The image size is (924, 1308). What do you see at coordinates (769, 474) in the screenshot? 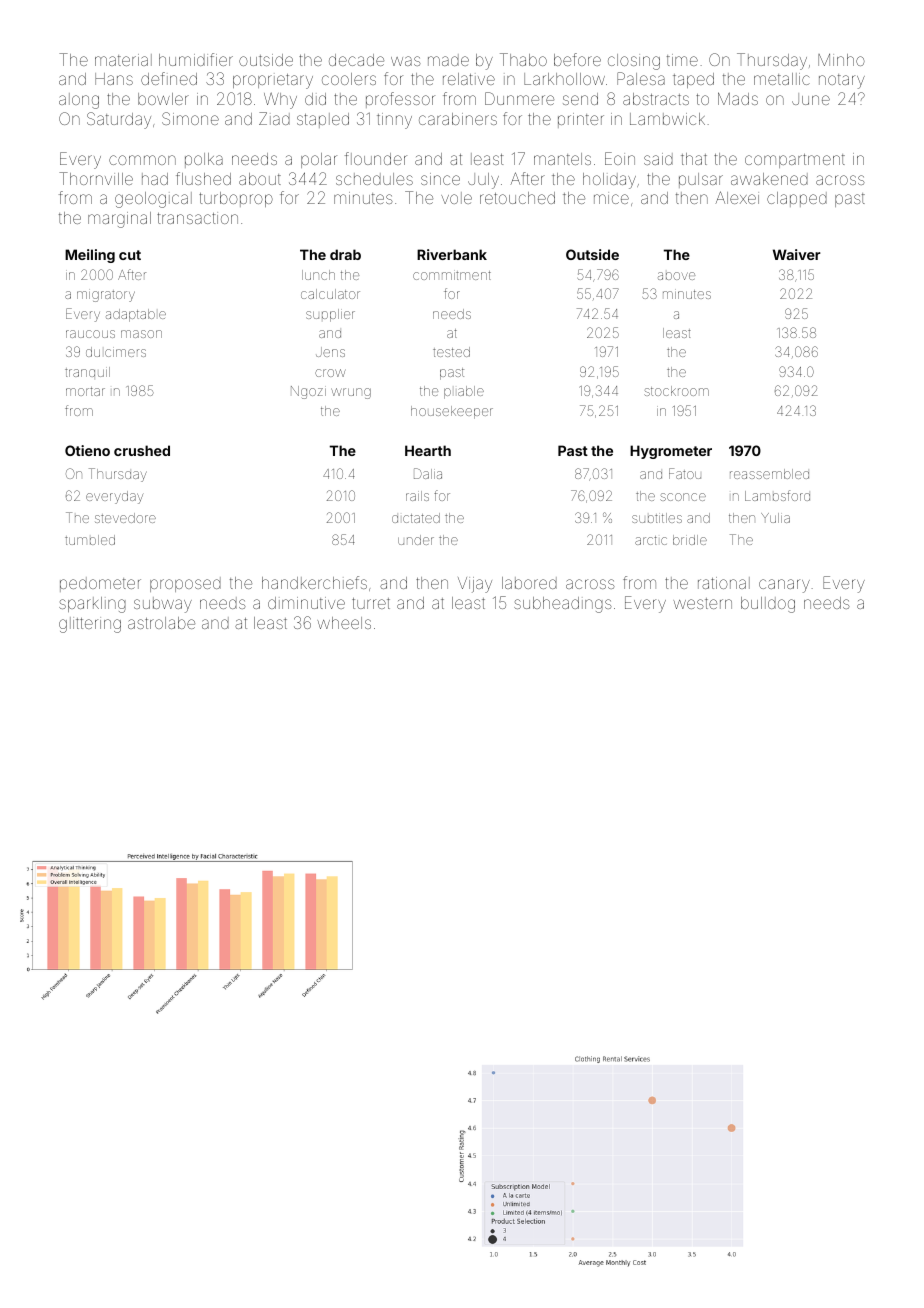
I see `reassembled` at bounding box center [769, 474].
